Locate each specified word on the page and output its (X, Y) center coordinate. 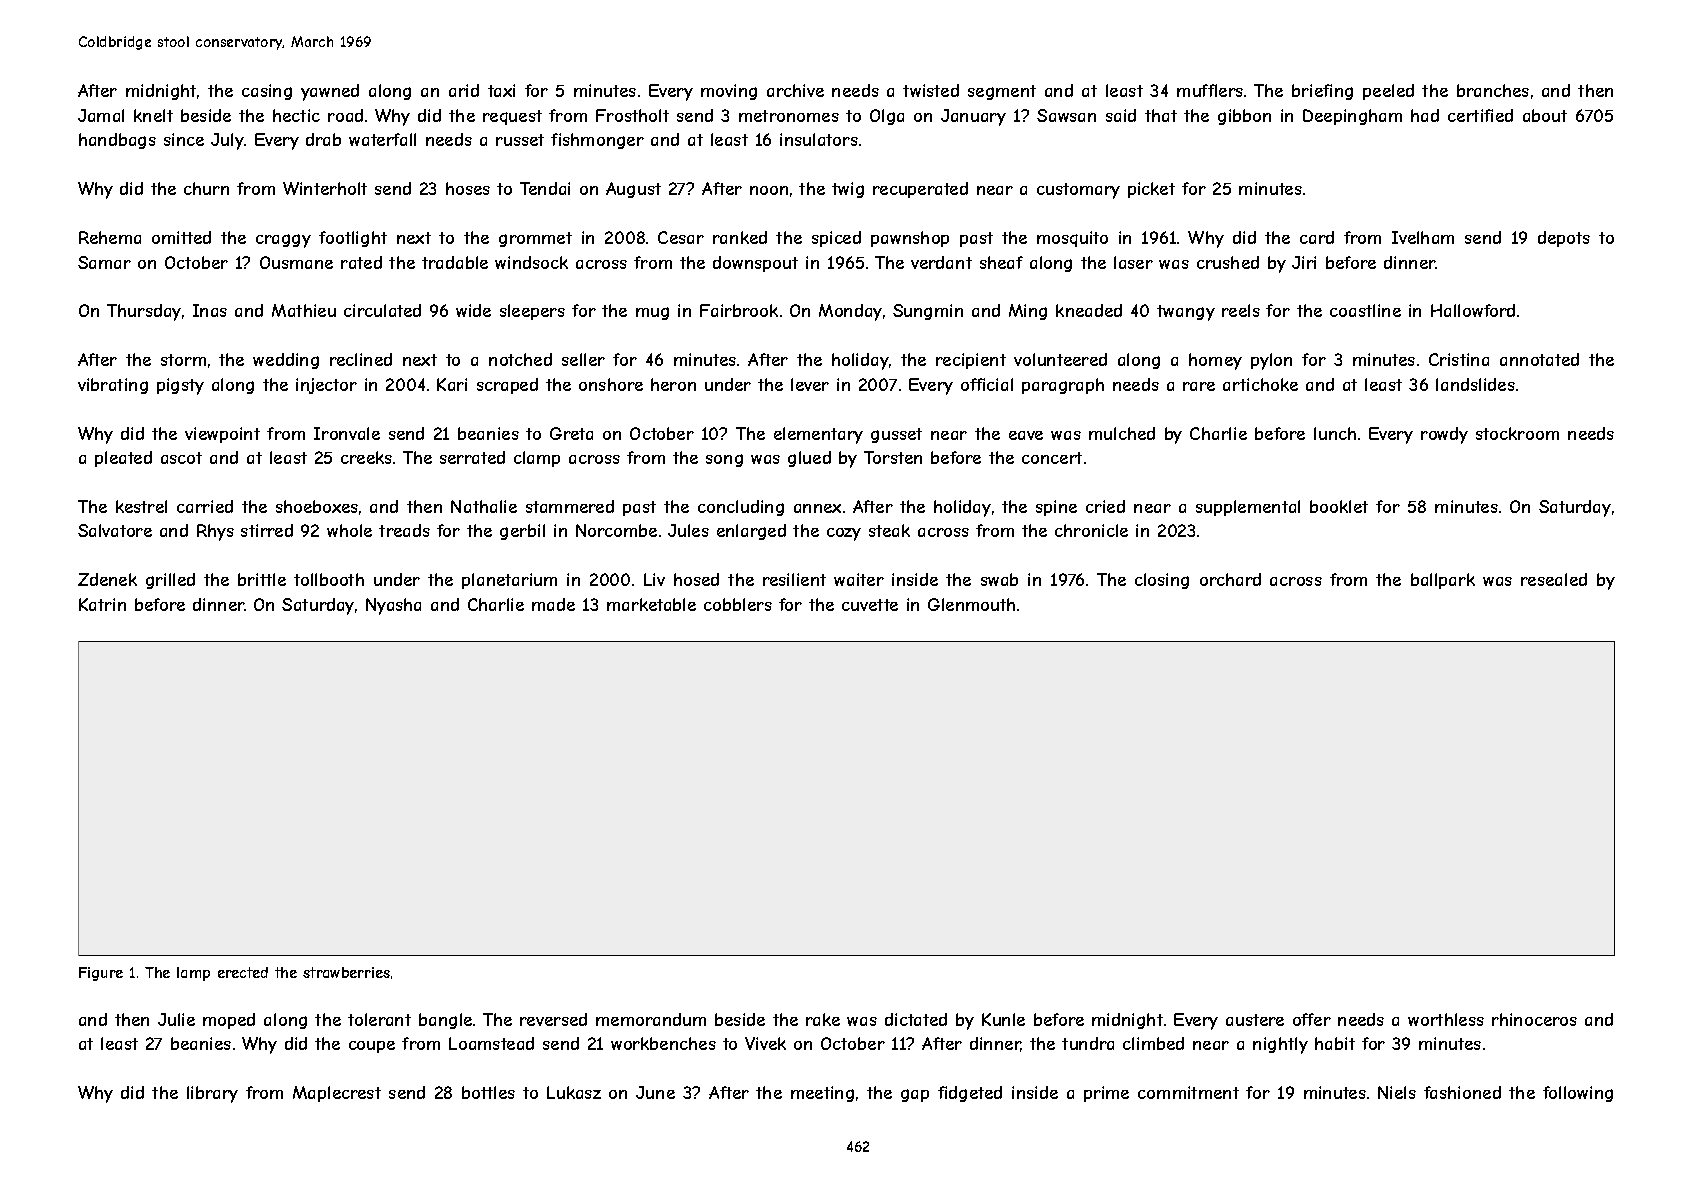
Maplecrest (337, 1094)
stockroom (1517, 433)
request (512, 117)
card (1317, 237)
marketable (651, 604)
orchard (1230, 579)
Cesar (681, 237)
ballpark (1443, 581)
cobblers (738, 604)
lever (810, 384)
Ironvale (347, 433)
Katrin (102, 604)
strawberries (346, 972)
